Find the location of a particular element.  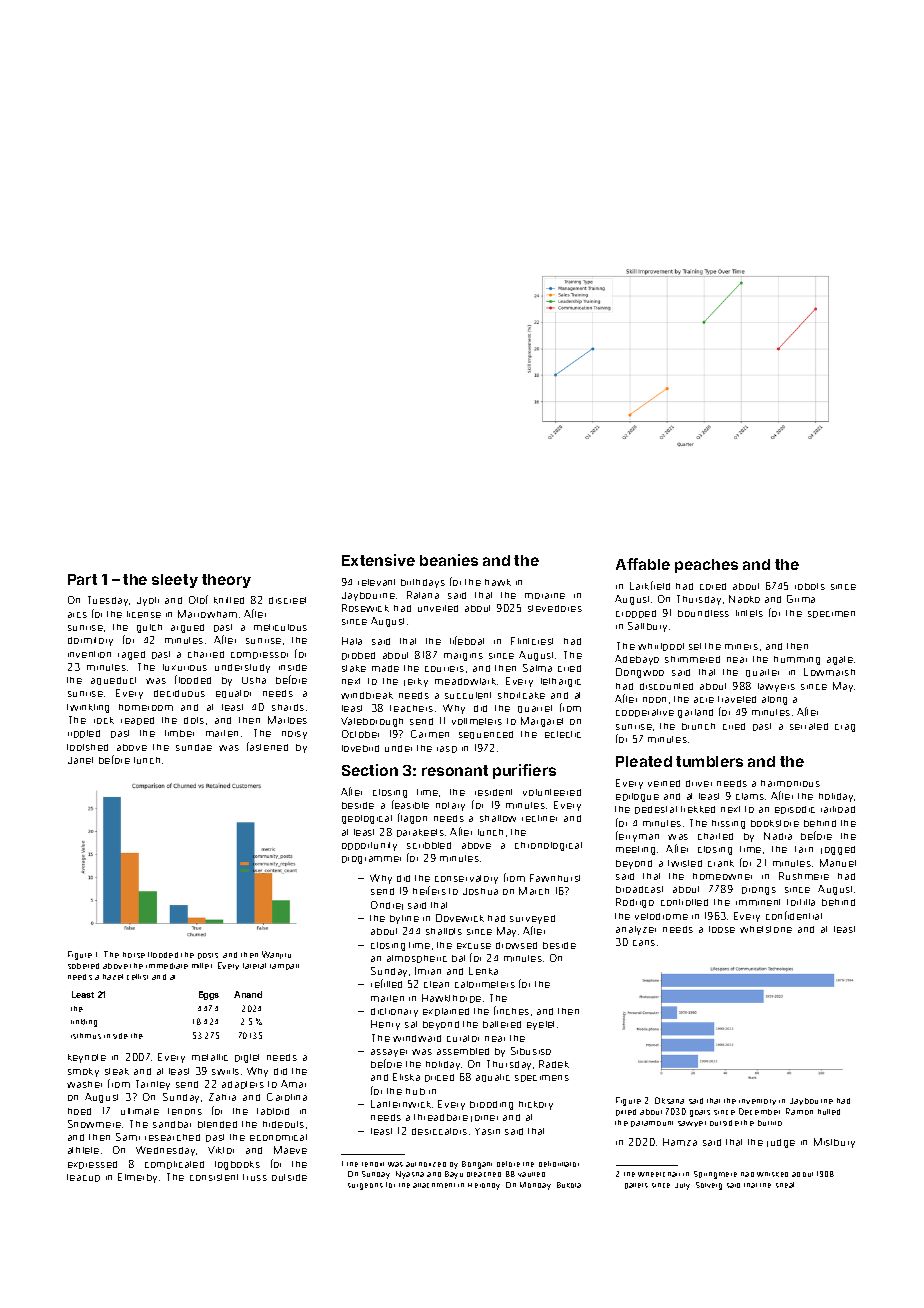

Snowmere is located at coordinates (94, 1124).
